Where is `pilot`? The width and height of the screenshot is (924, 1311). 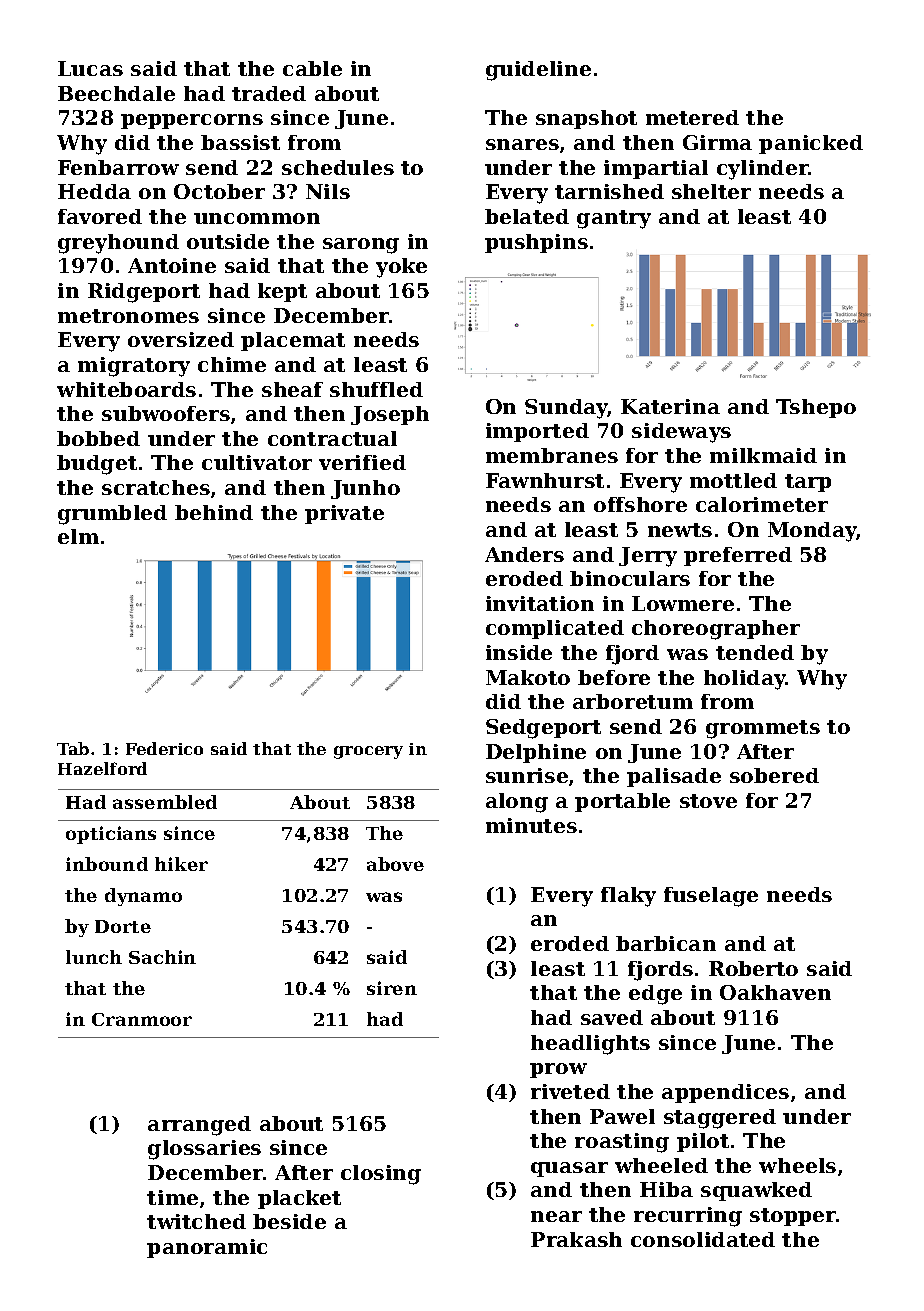
pilot is located at coordinates (703, 1142).
